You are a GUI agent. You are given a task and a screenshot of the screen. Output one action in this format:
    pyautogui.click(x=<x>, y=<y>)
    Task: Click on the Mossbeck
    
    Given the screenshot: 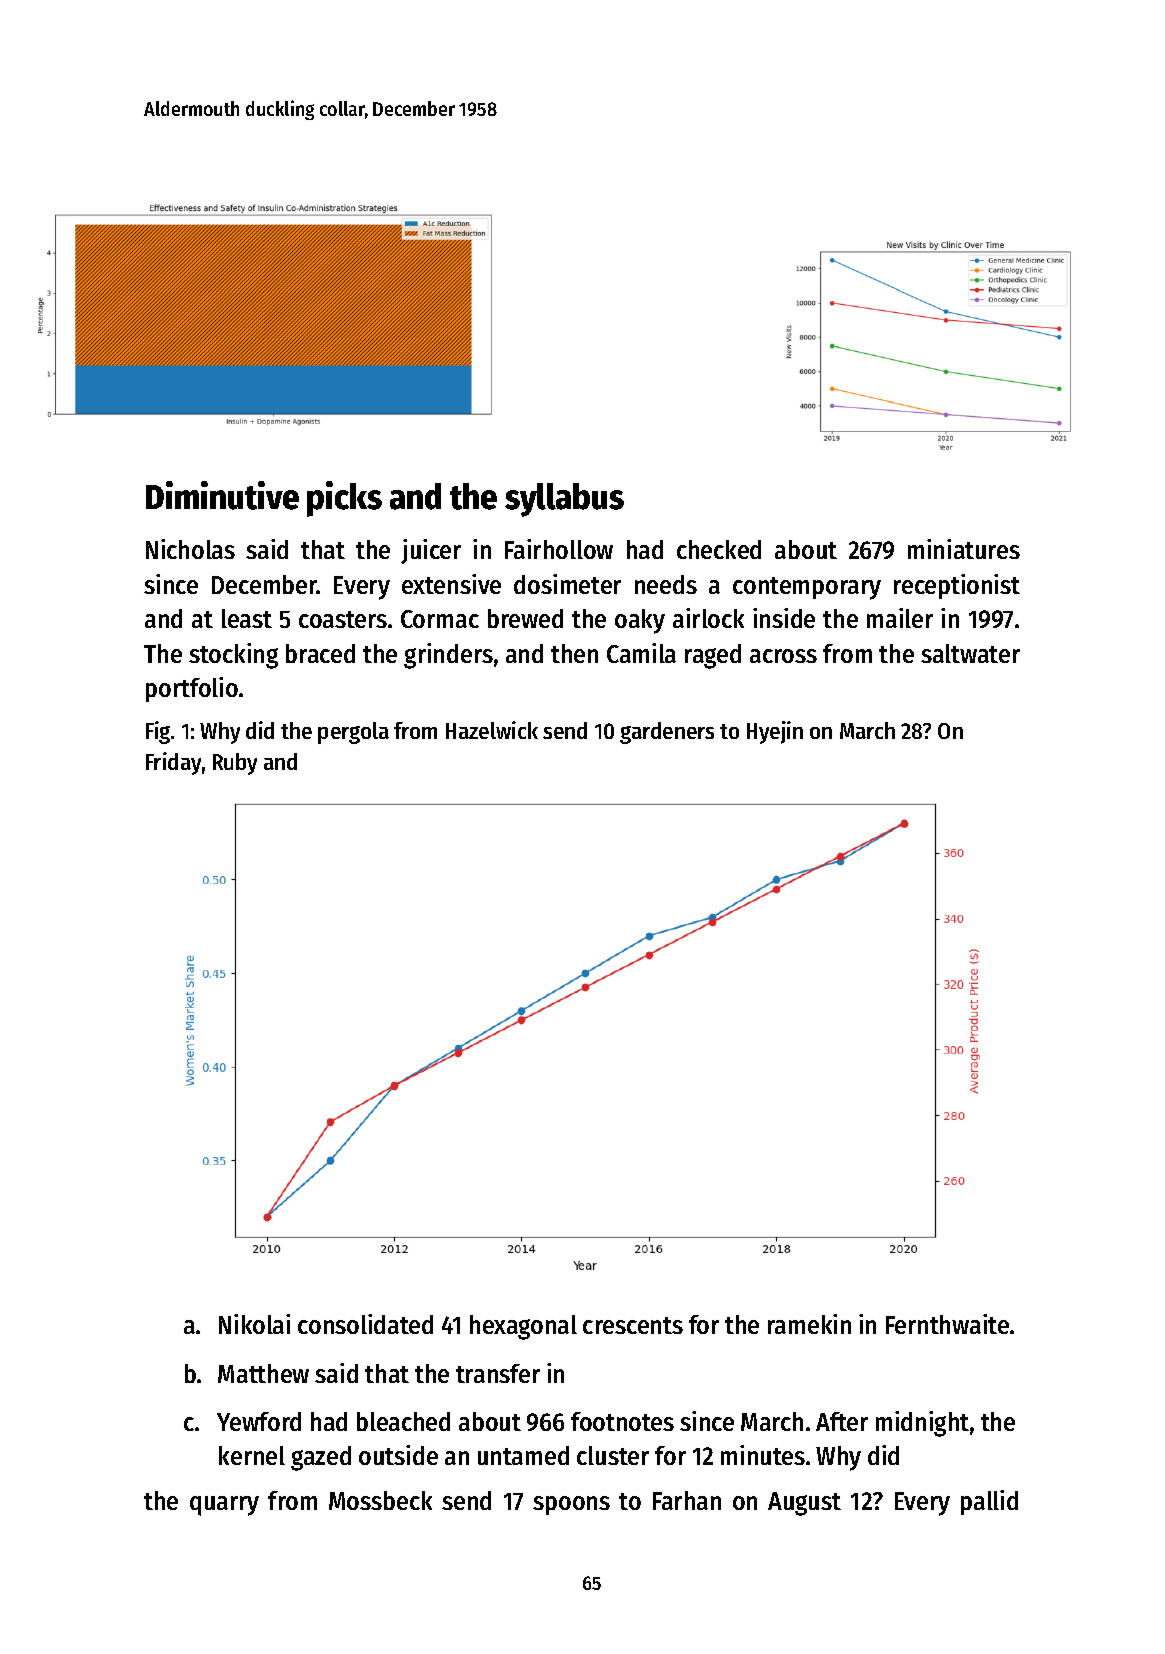 What is the action you would take?
    pyautogui.click(x=380, y=1500)
